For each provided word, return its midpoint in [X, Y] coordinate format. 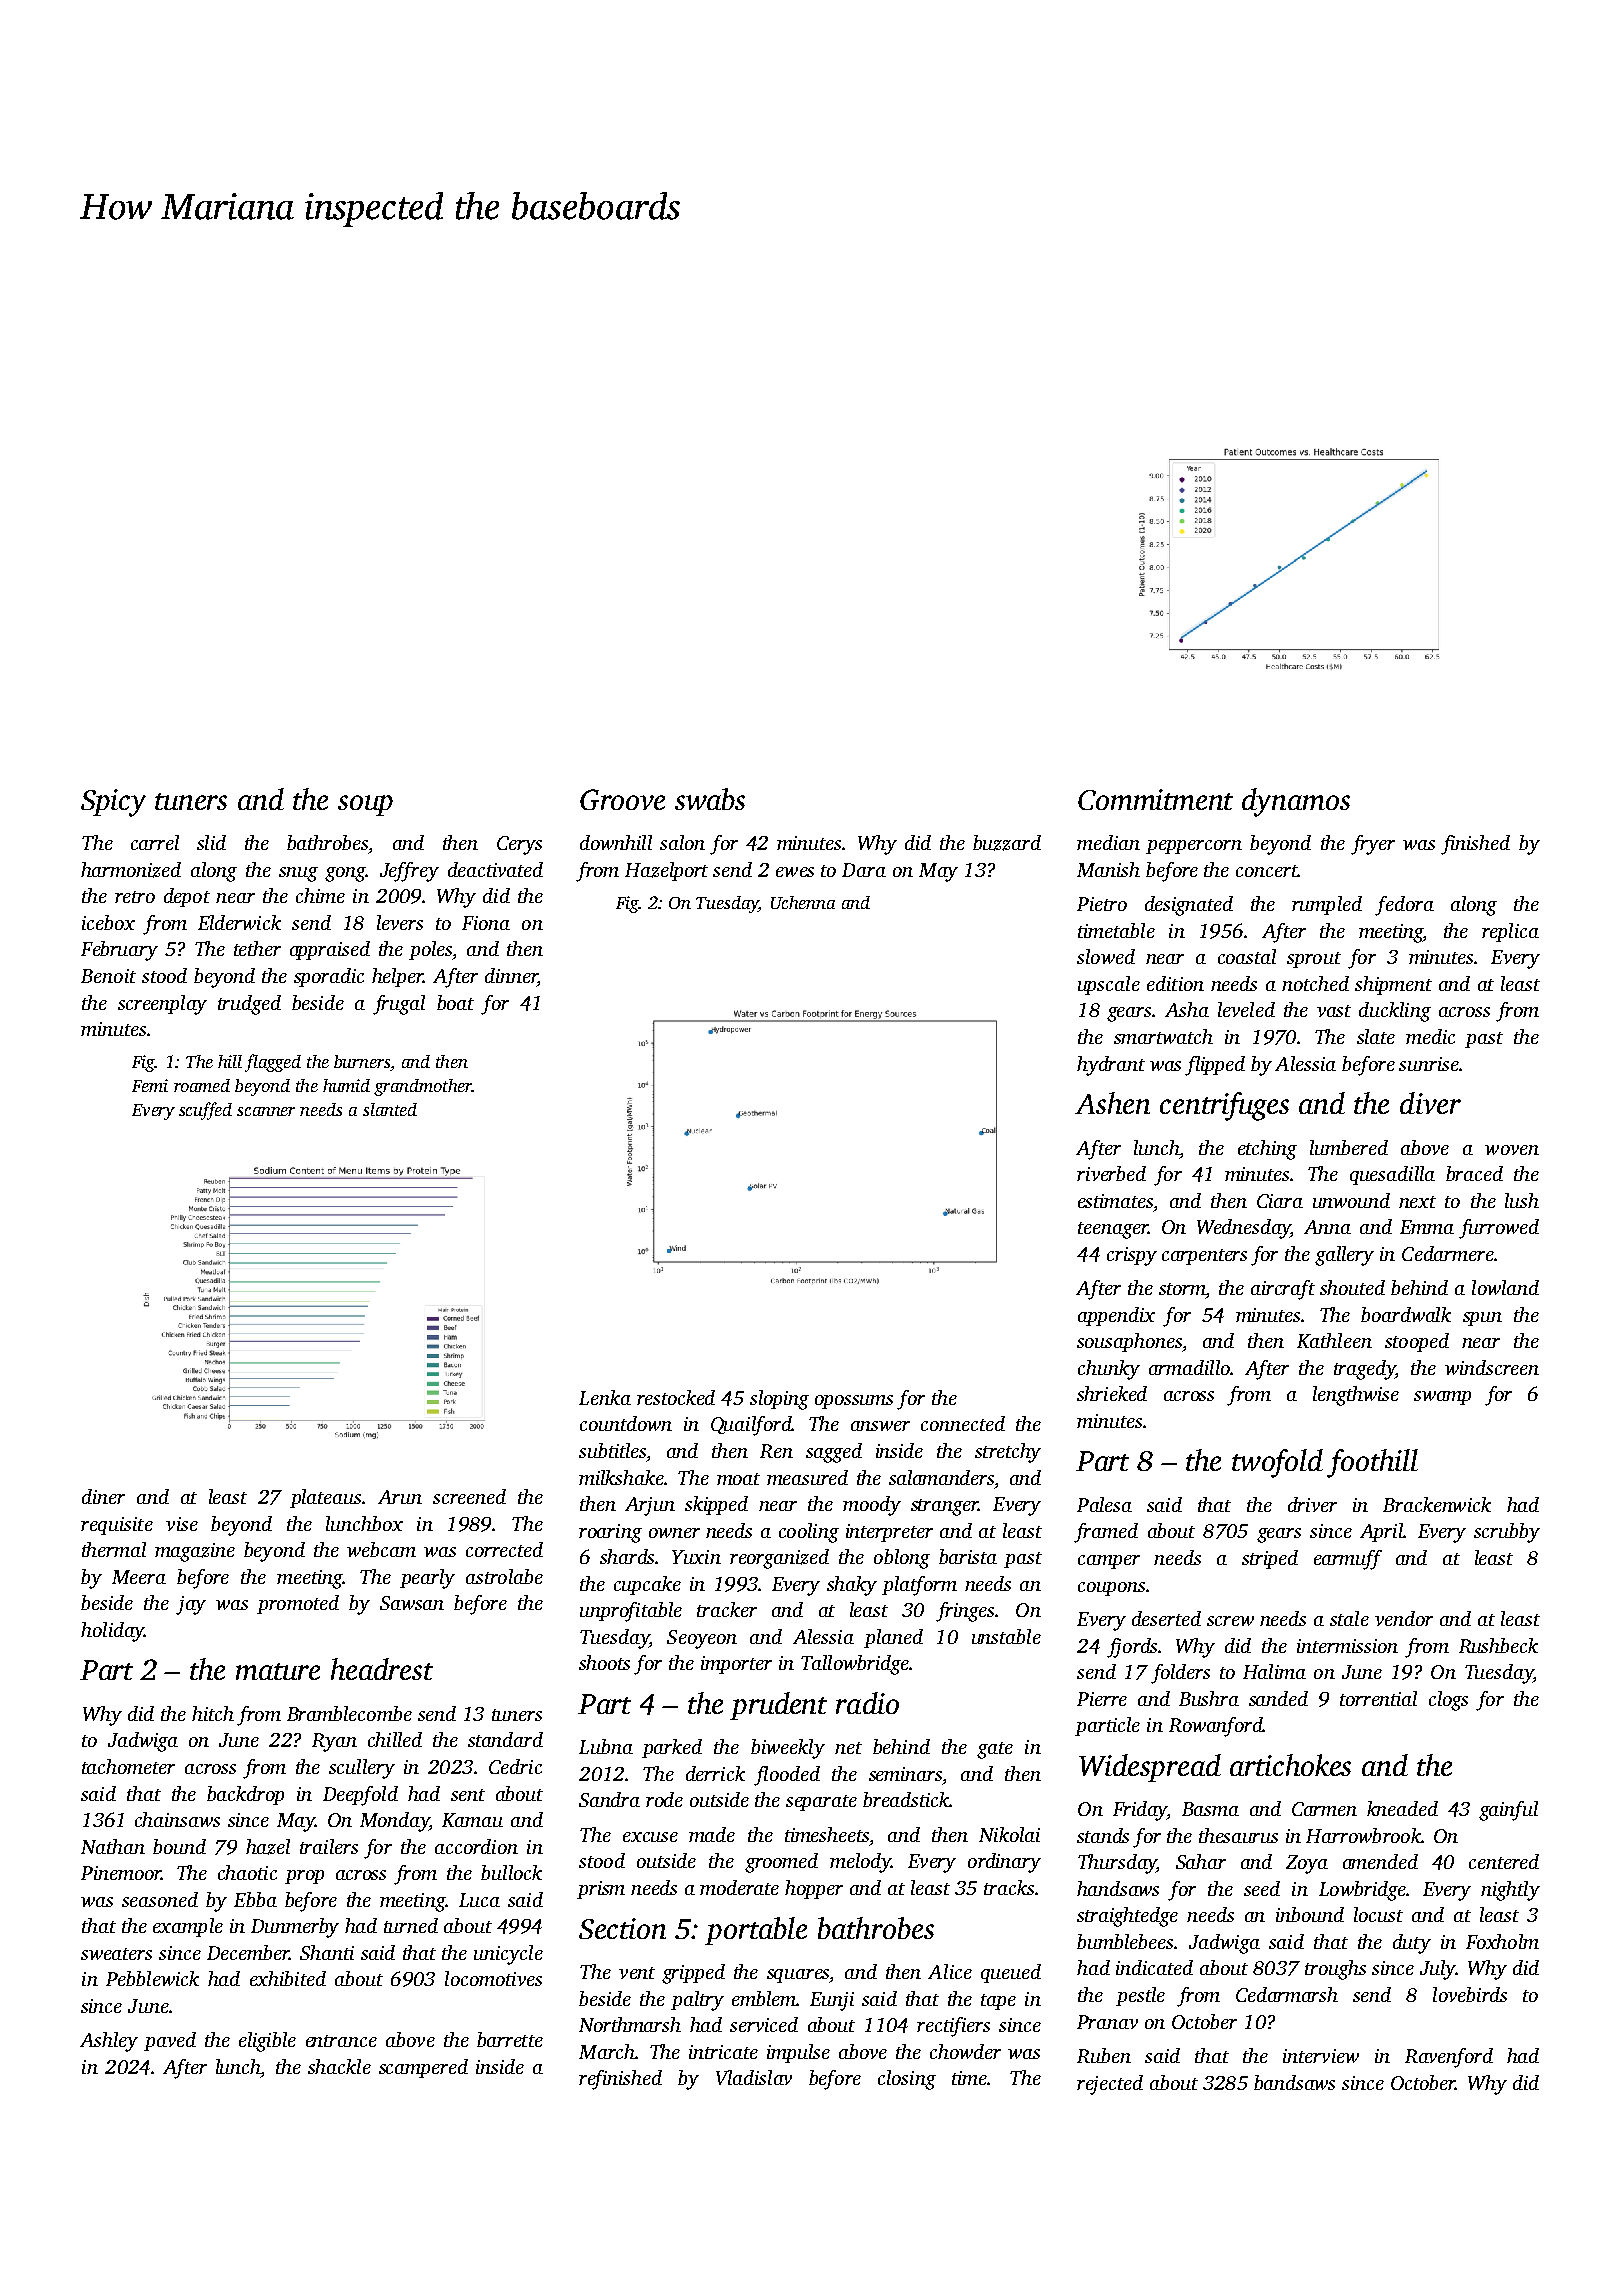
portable [756, 1931]
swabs [710, 799]
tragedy [1364, 1370]
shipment [1393, 985]
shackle [339, 2066]
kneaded [1402, 1808]
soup [365, 805]
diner [103, 1496]
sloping [779, 1400]
